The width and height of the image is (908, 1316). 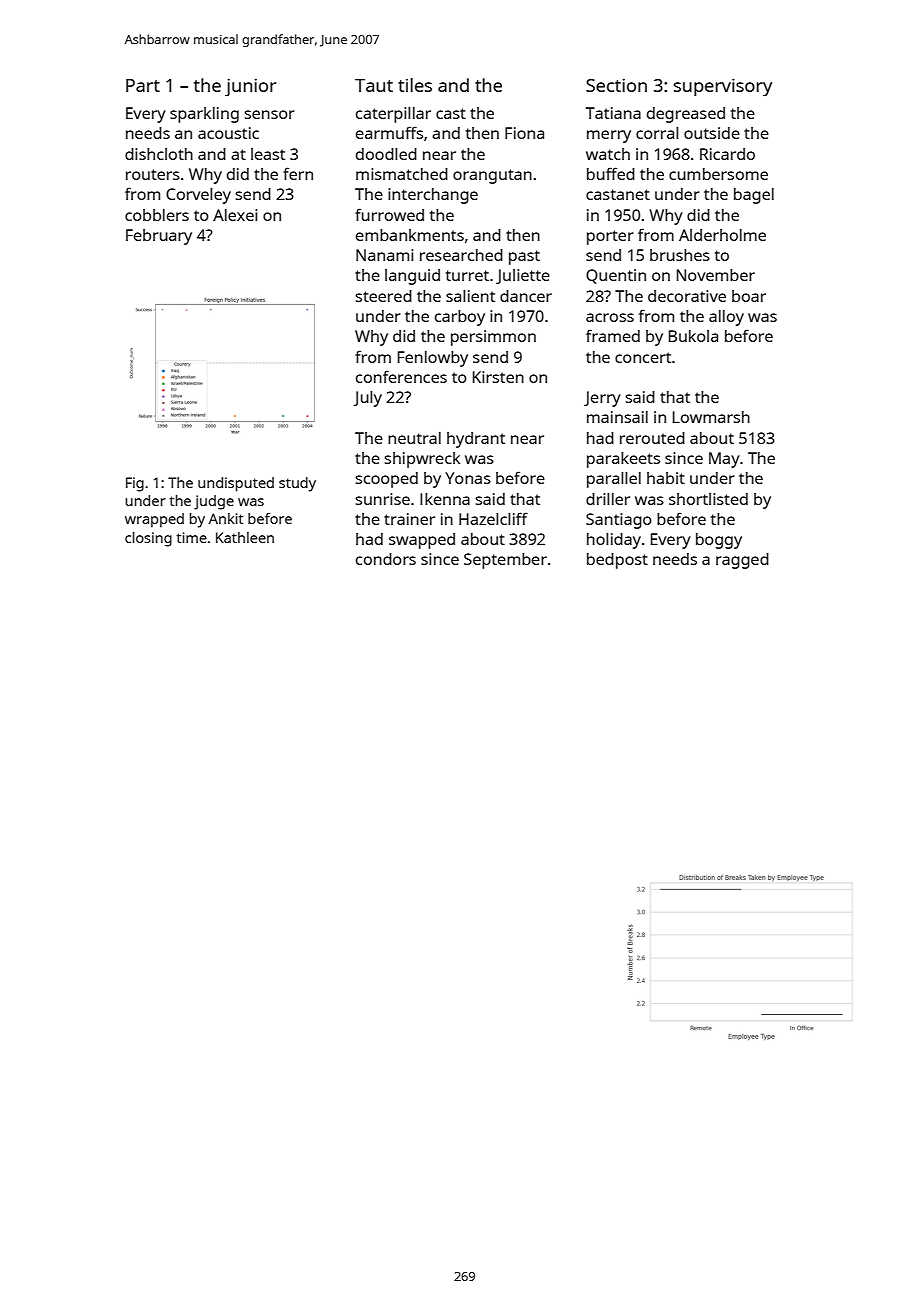 I want to click on closing, so click(x=148, y=539).
